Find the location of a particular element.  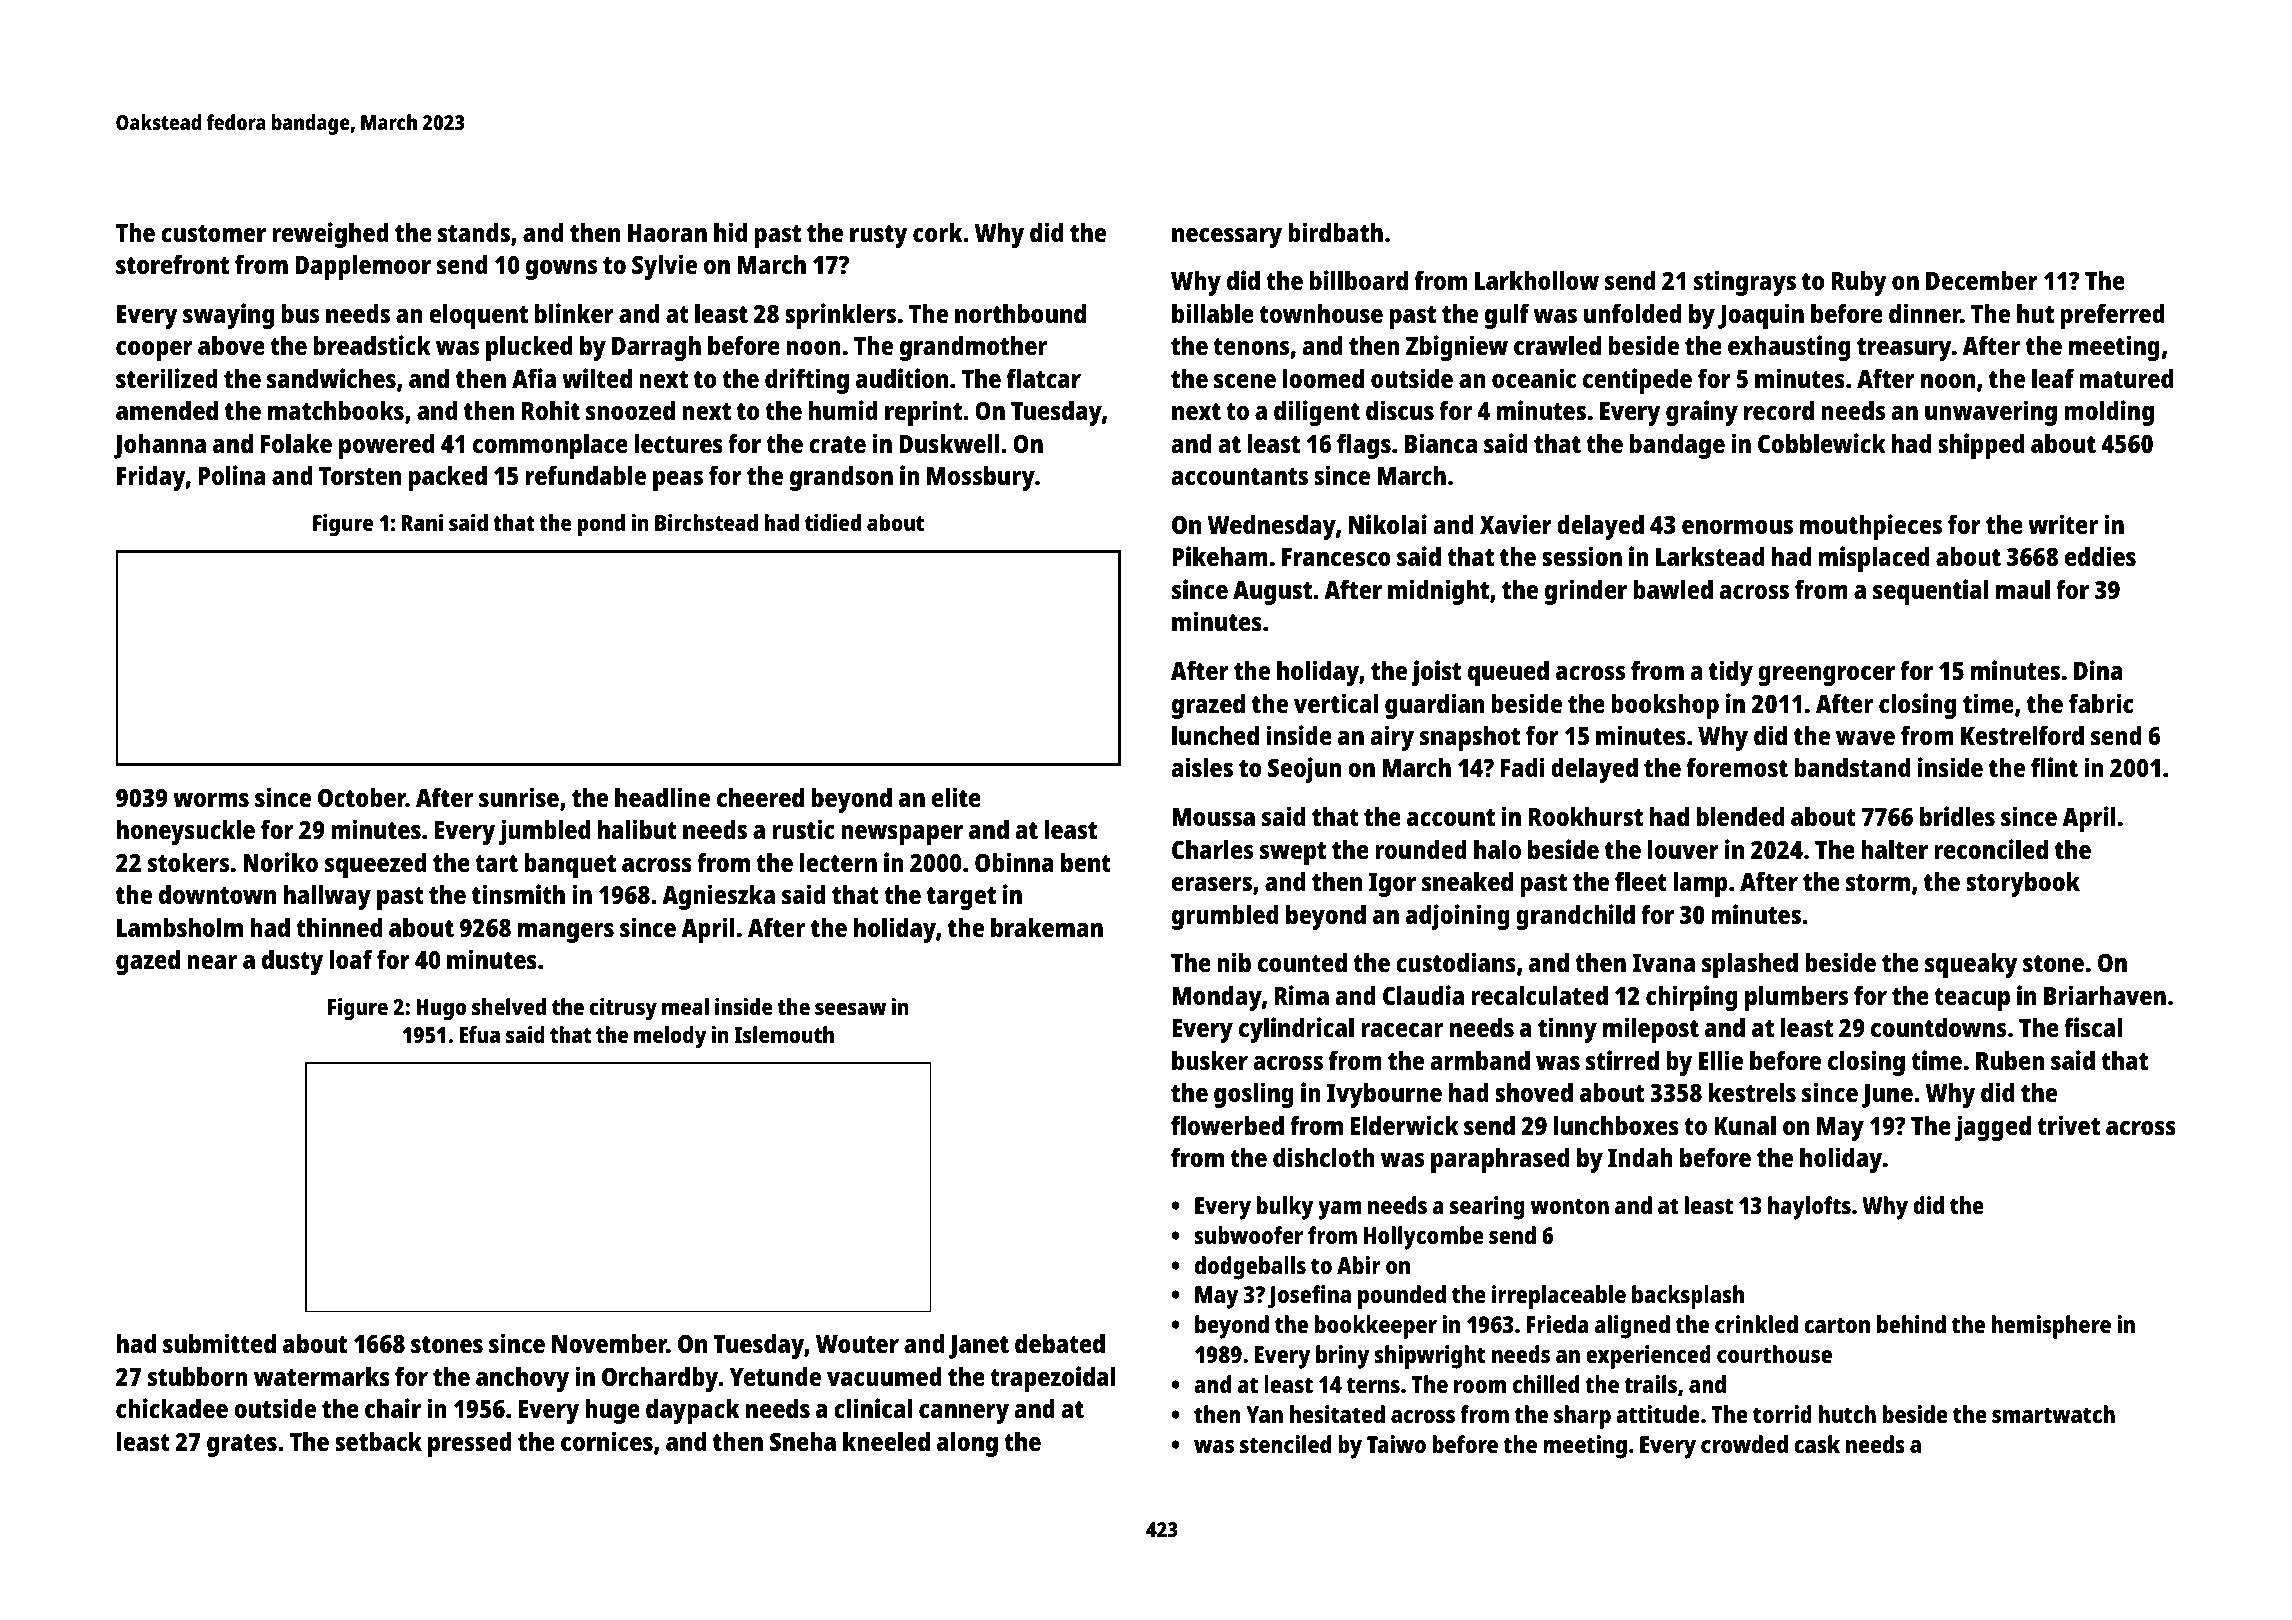

Torsten is located at coordinates (360, 476).
